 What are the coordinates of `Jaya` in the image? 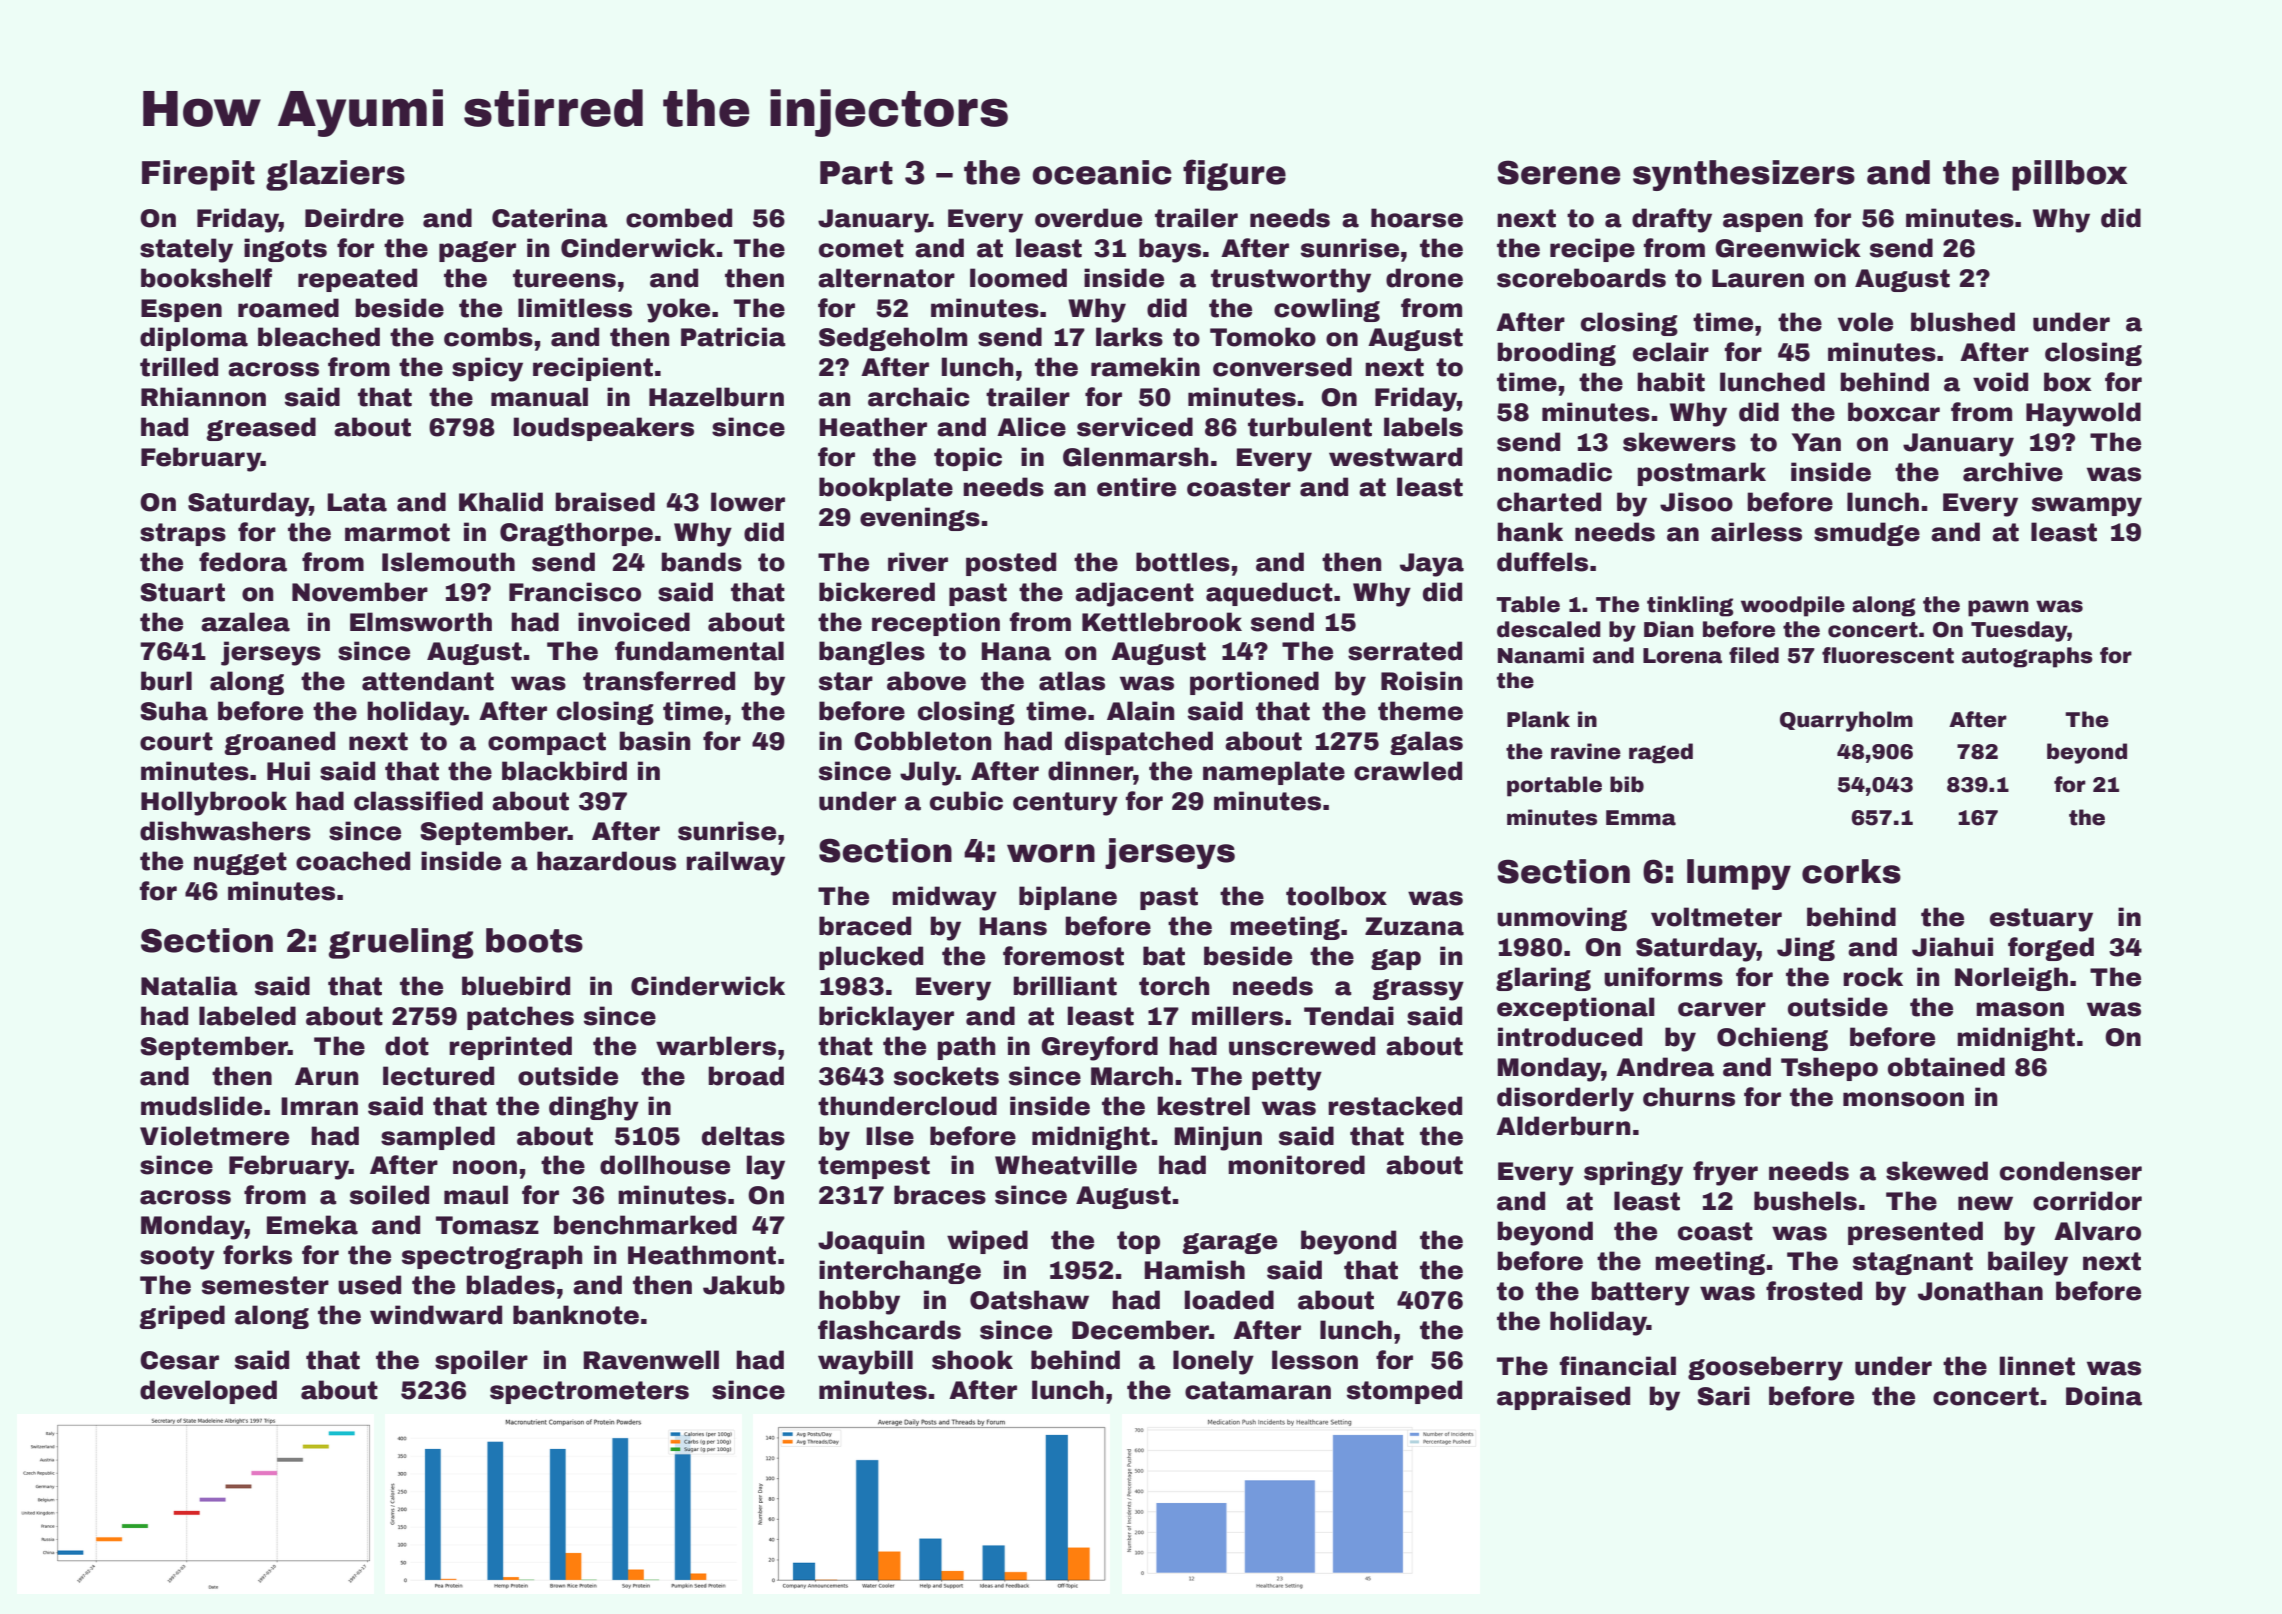 It's located at (1432, 565).
